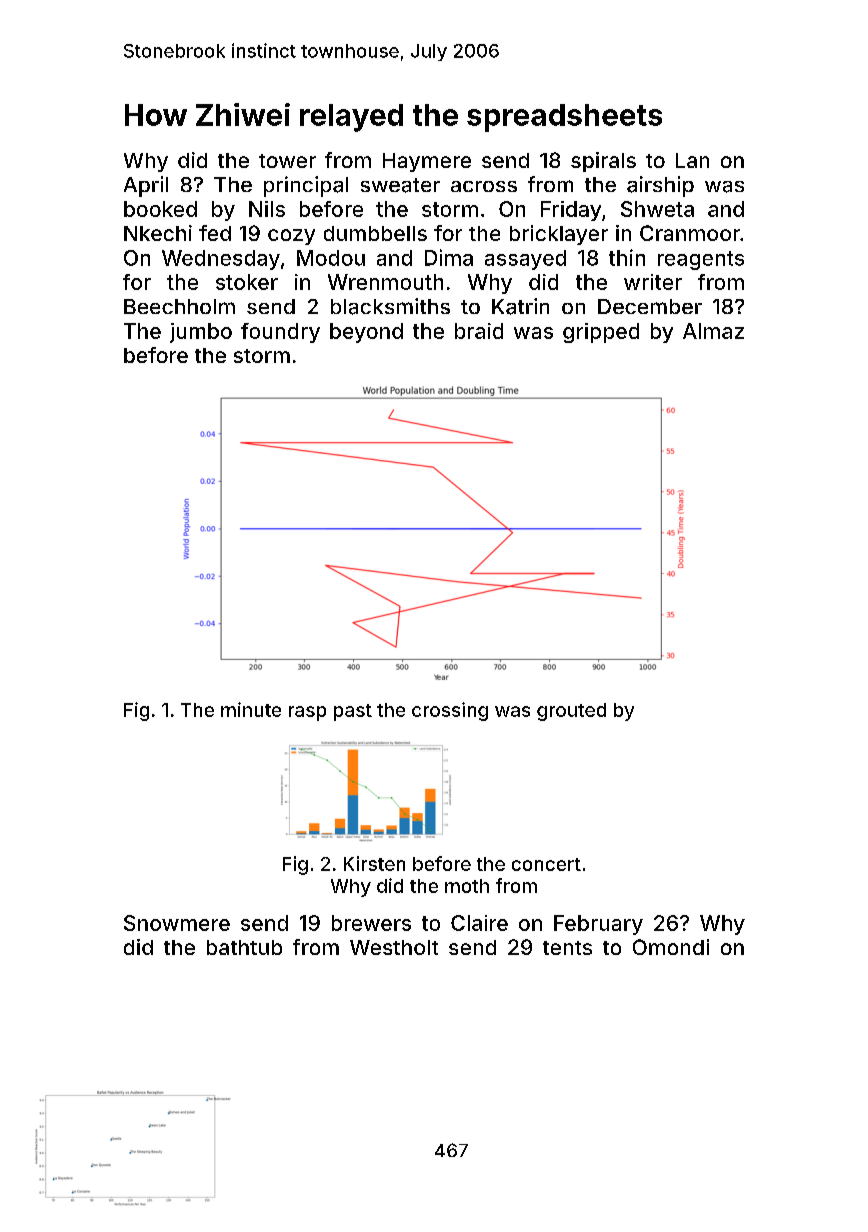 The width and height of the image is (868, 1232). Describe the element at coordinates (427, 162) in the image. I see `Haymere` at that location.
